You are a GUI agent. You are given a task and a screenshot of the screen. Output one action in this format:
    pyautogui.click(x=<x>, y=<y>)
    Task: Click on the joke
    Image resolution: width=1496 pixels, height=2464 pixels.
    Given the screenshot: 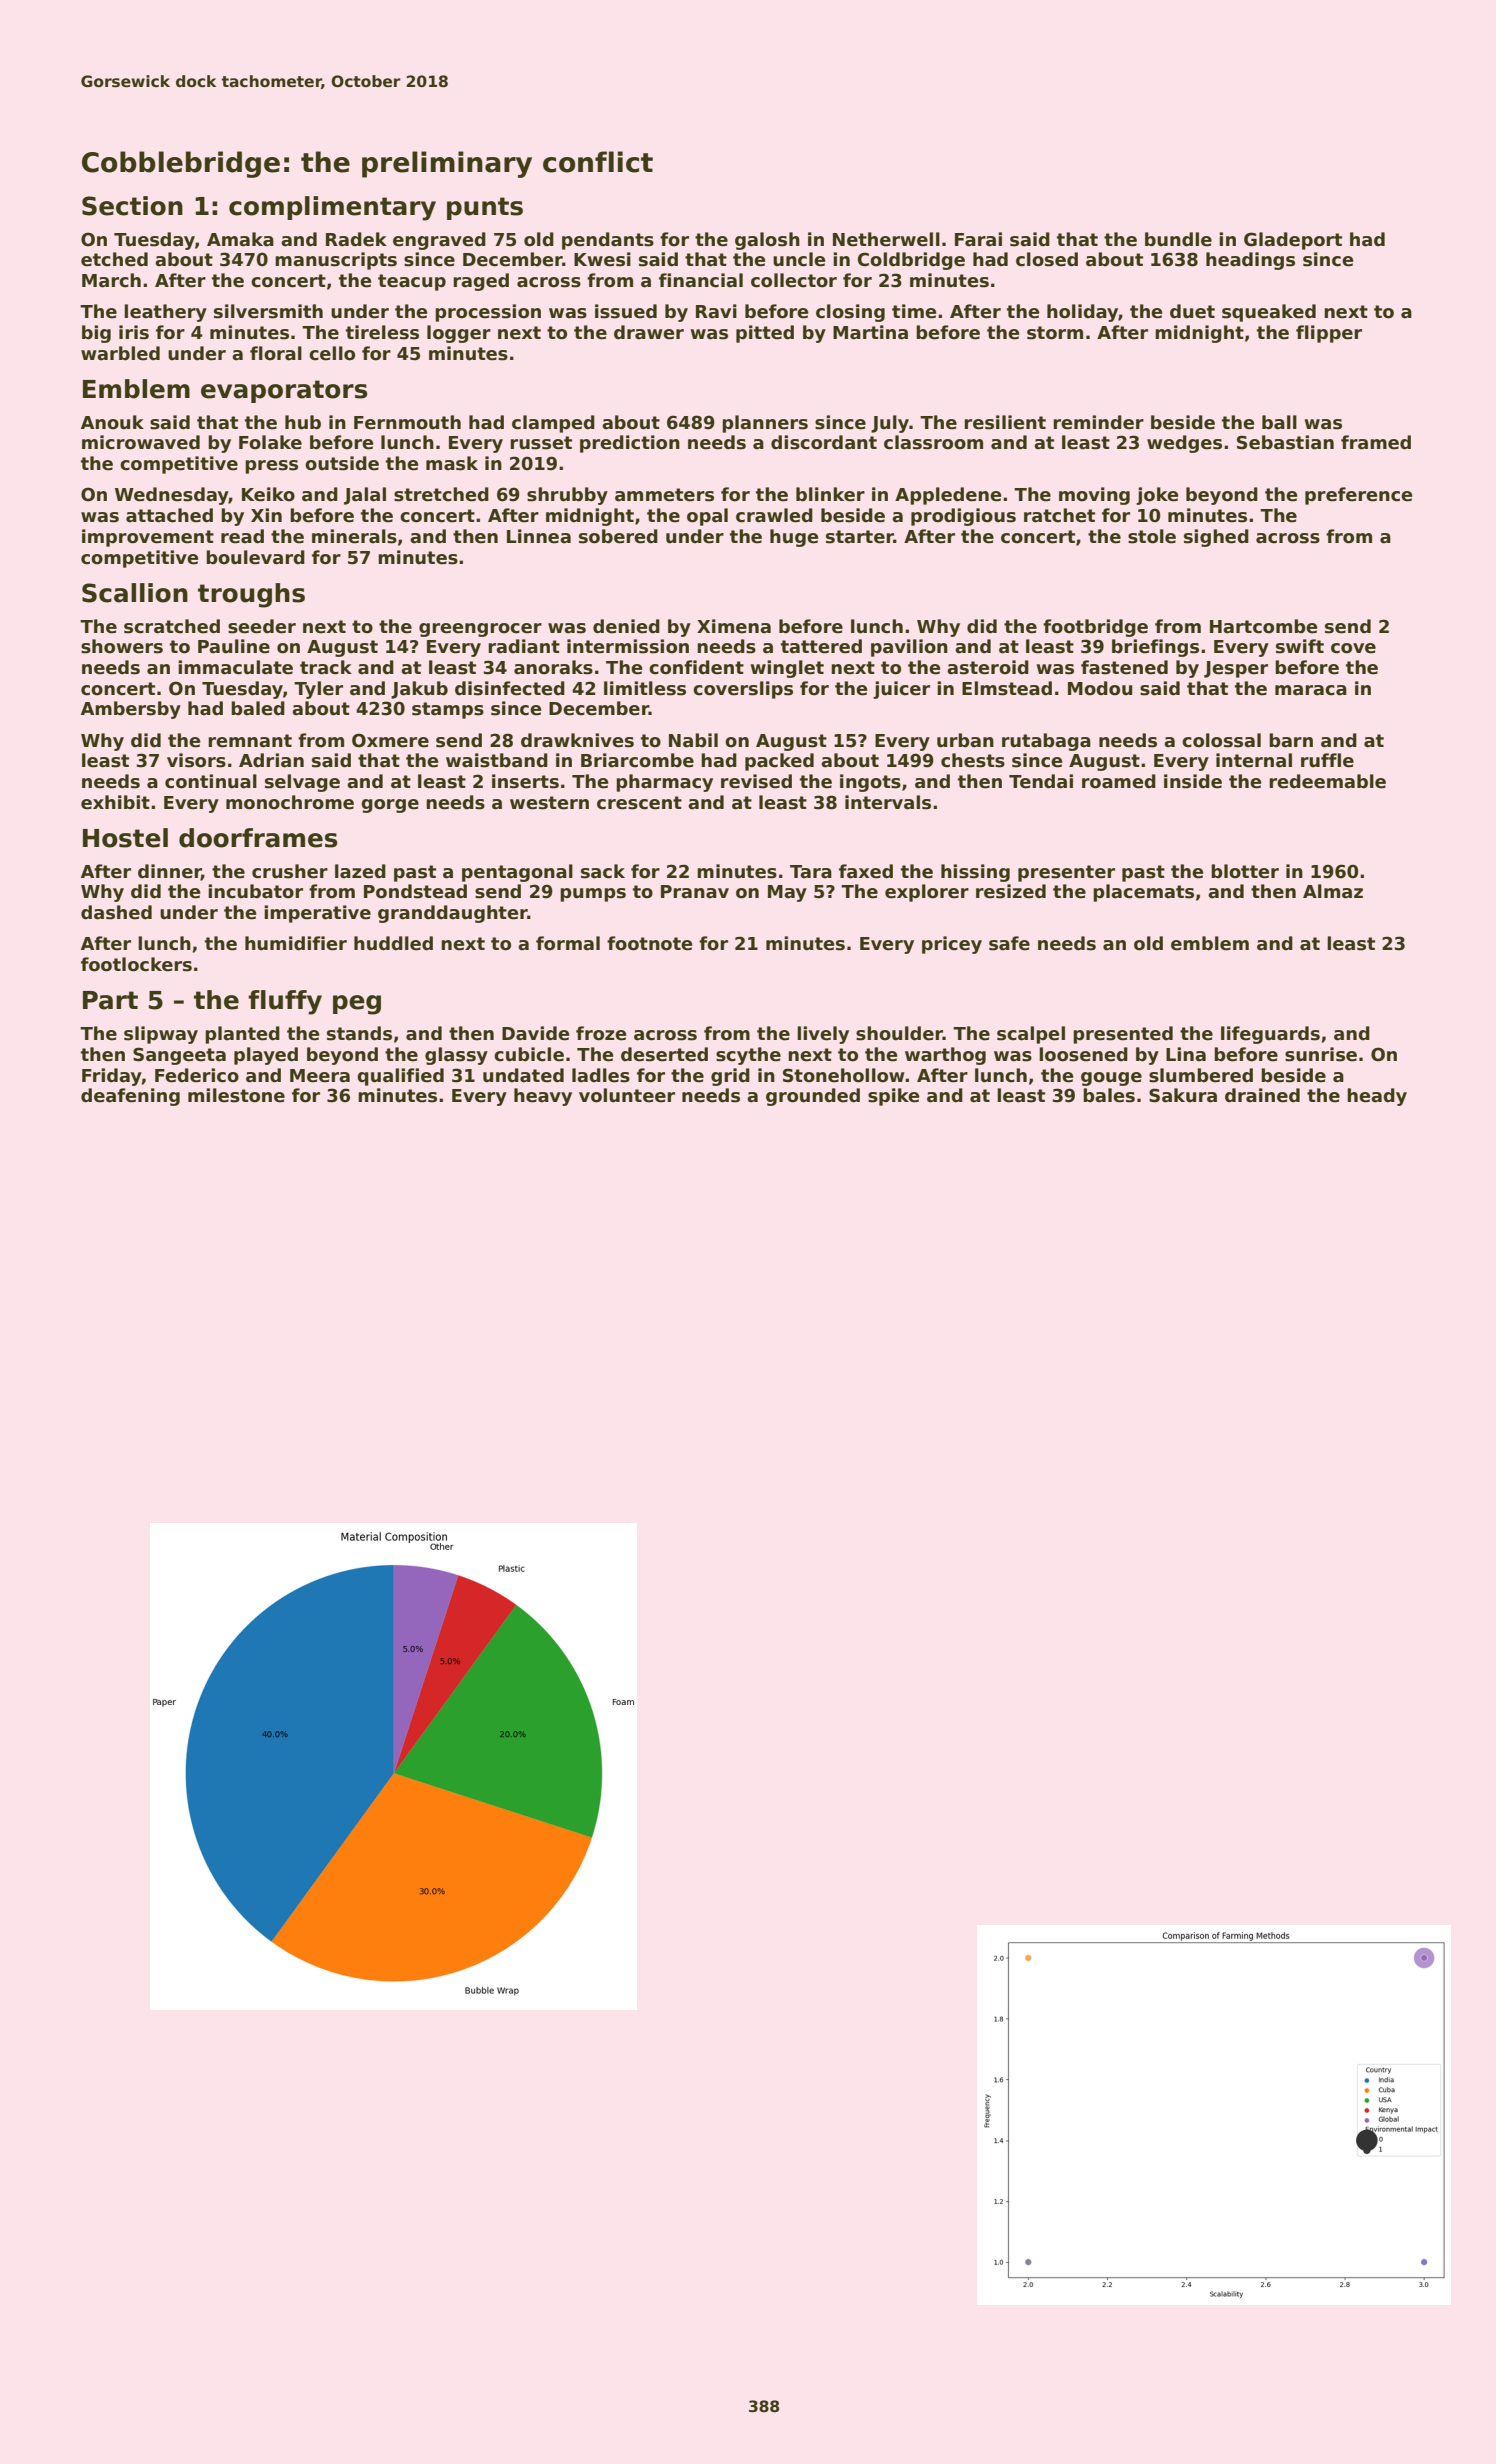 What is the action you would take?
    pyautogui.click(x=1157, y=496)
